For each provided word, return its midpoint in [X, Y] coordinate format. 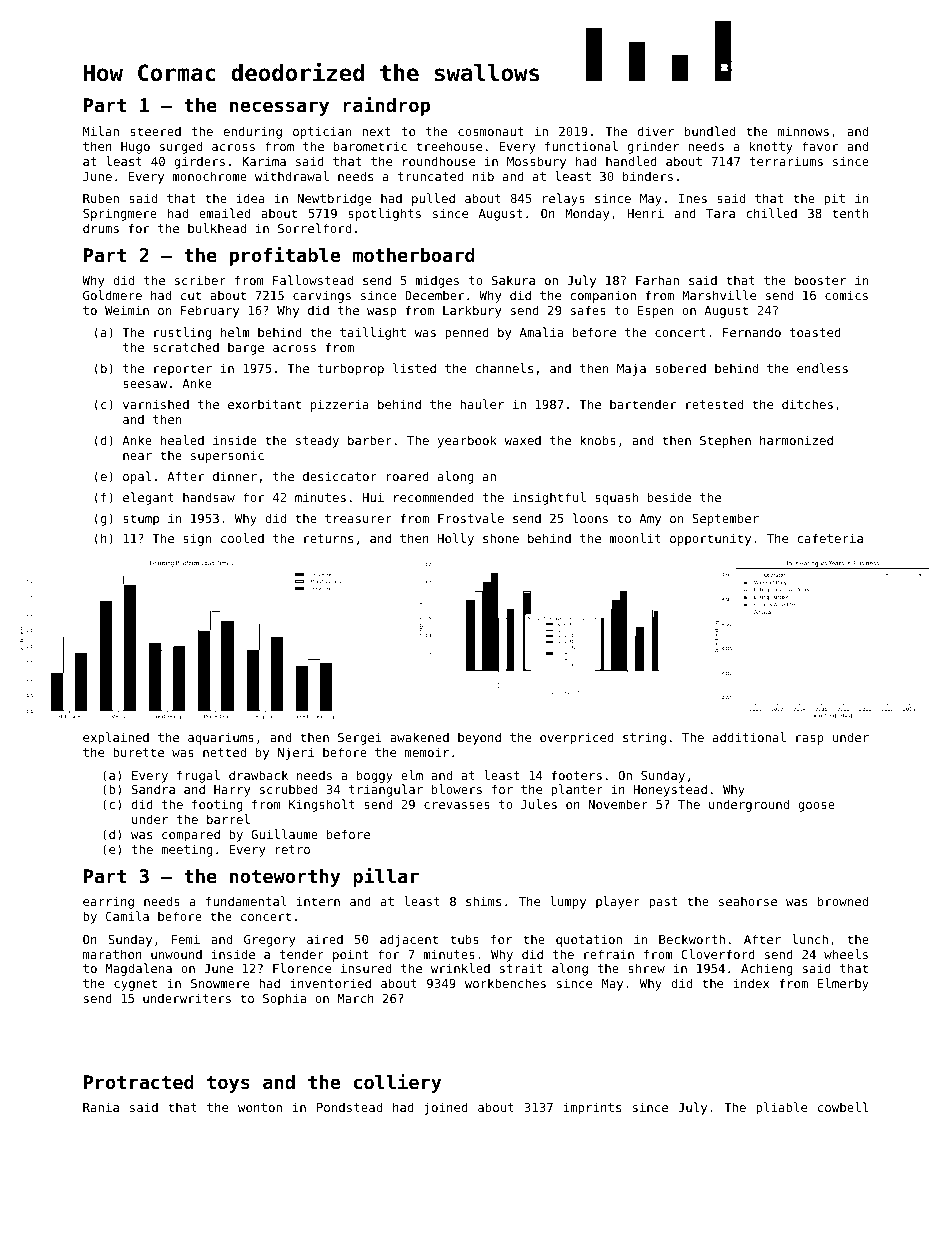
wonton [260, 1107]
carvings [322, 296]
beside [669, 497]
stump [141, 520]
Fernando [752, 332]
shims [483, 901]
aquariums [221, 738]
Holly [456, 539]
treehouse [449, 146]
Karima [264, 161]
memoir [427, 752]
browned [843, 901]
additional [749, 737]
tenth [850, 213]
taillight [373, 333]
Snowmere [220, 983]
